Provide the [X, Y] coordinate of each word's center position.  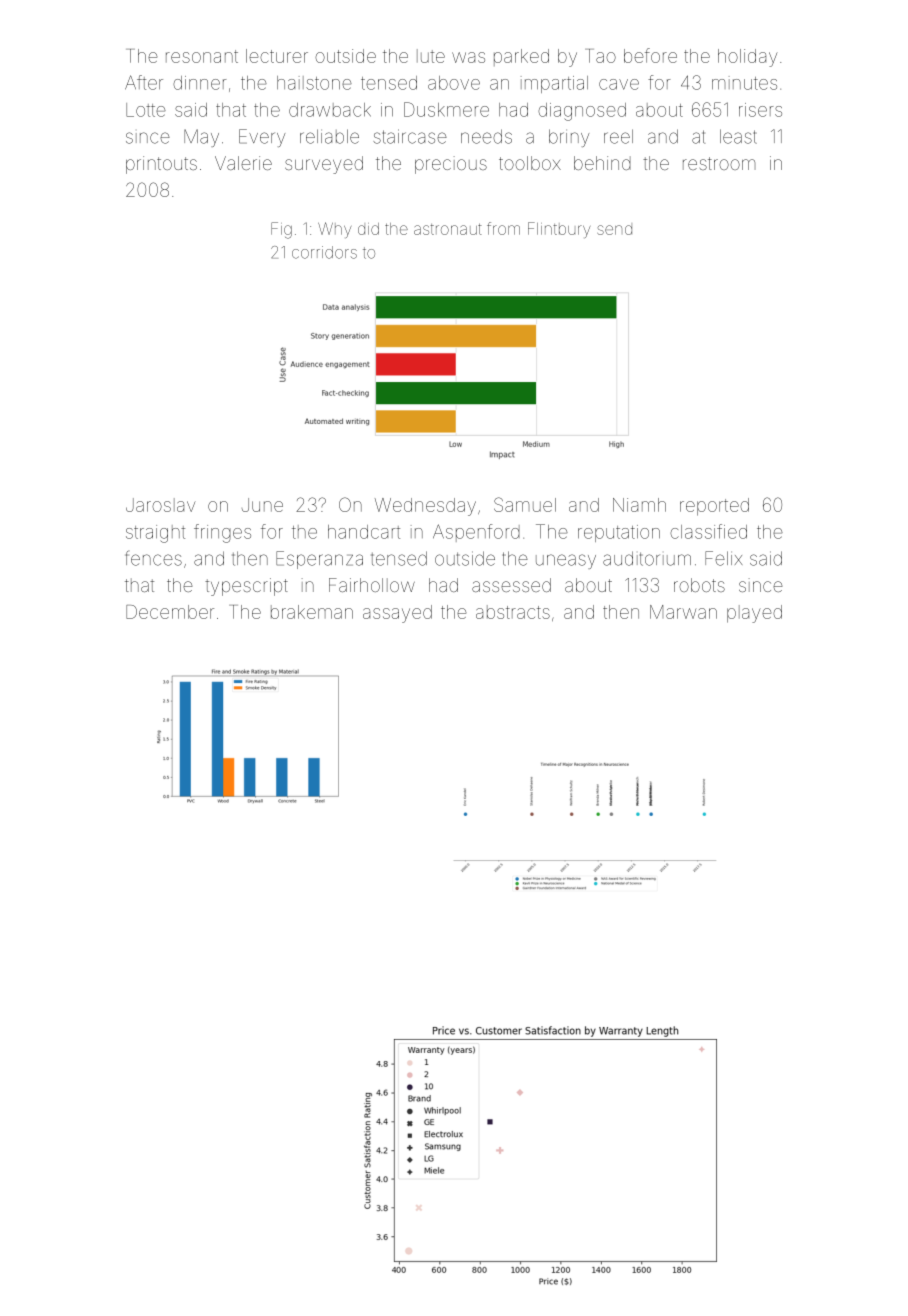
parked [521, 57]
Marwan [683, 612]
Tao [600, 56]
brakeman [312, 612]
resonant [202, 56]
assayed [397, 614]
